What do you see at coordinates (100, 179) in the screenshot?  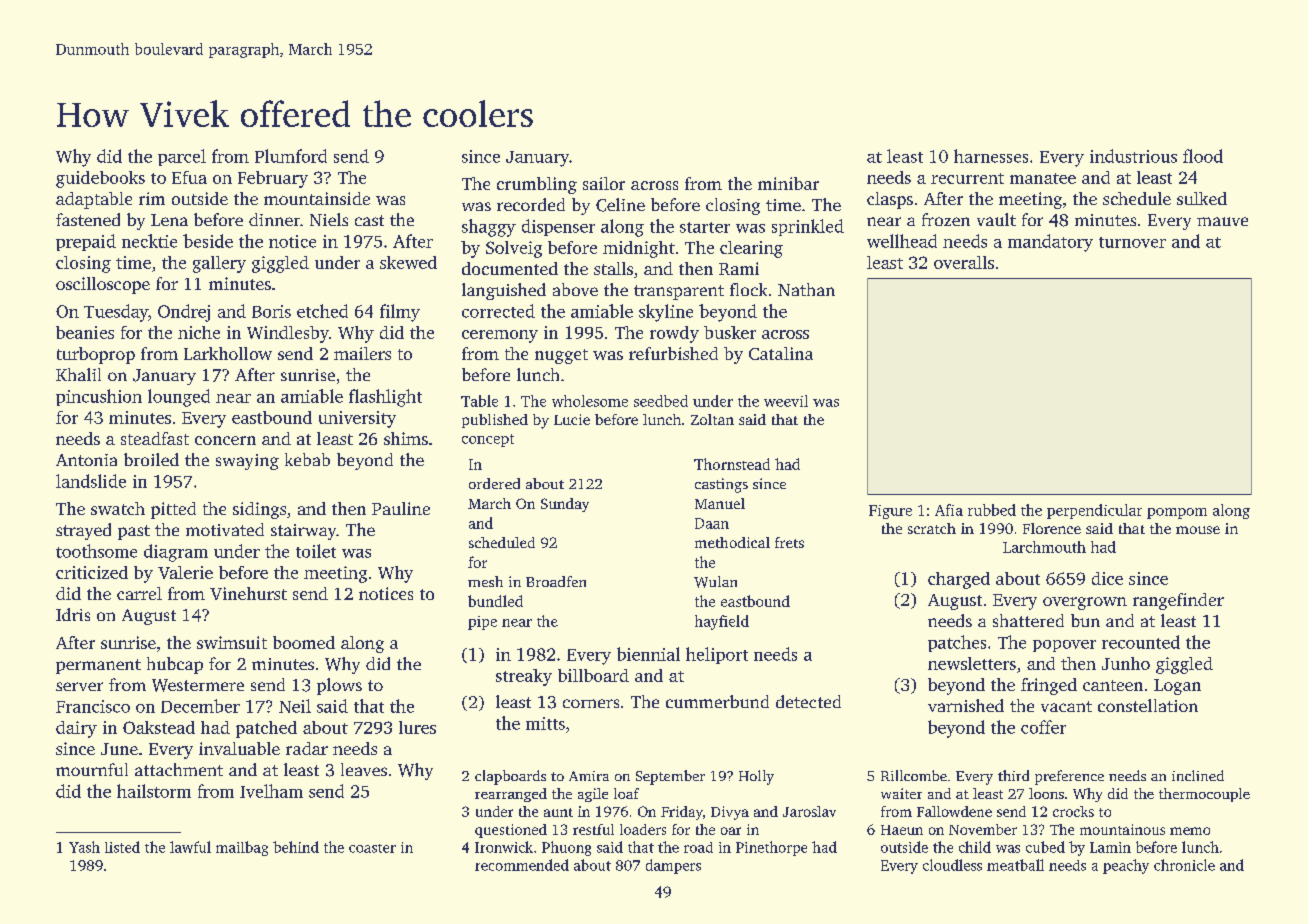 I see `guidebooks` at bounding box center [100, 179].
